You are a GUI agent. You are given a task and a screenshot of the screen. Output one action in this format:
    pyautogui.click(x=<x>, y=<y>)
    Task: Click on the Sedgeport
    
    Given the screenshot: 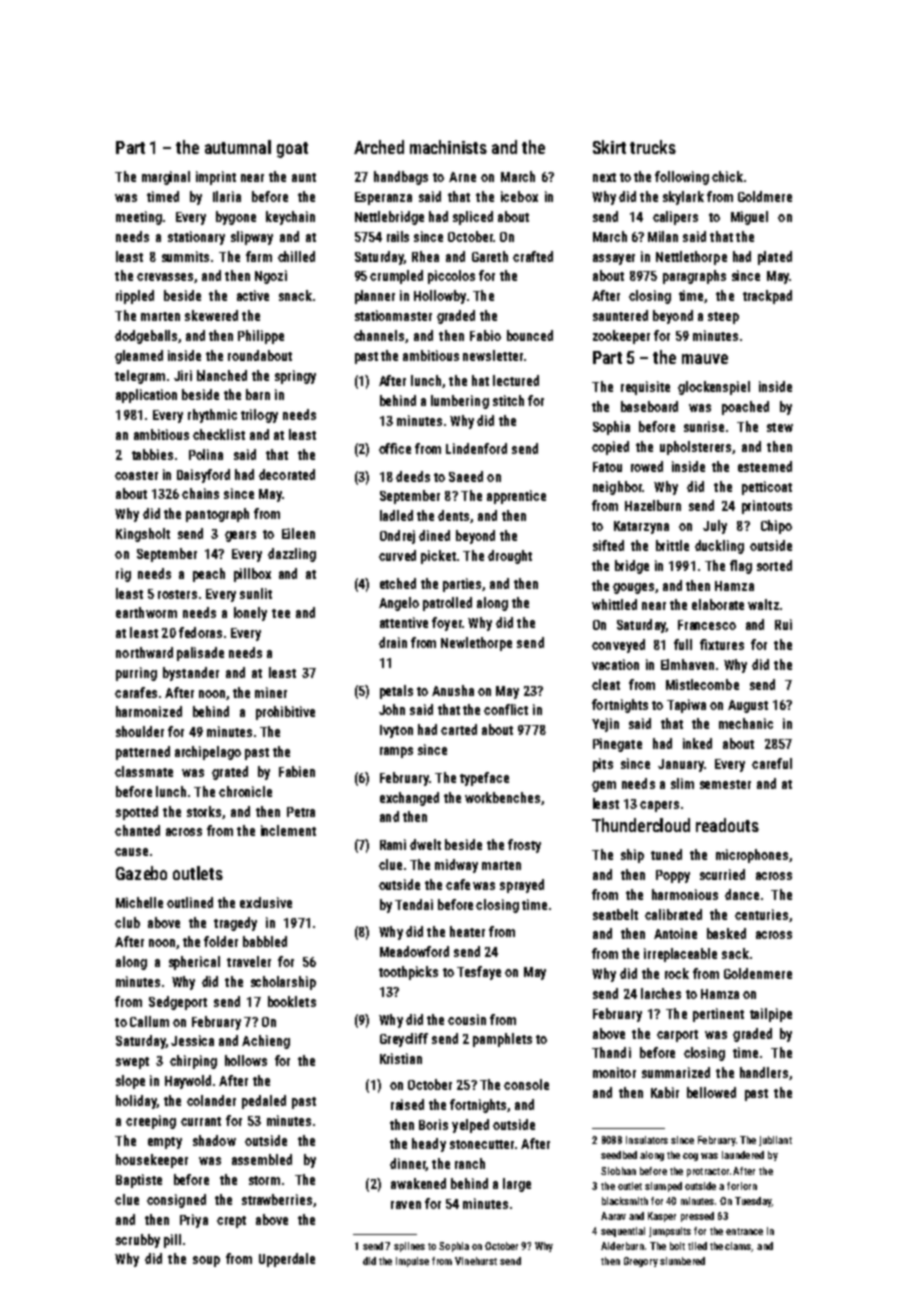 What is the action you would take?
    pyautogui.click(x=178, y=1003)
